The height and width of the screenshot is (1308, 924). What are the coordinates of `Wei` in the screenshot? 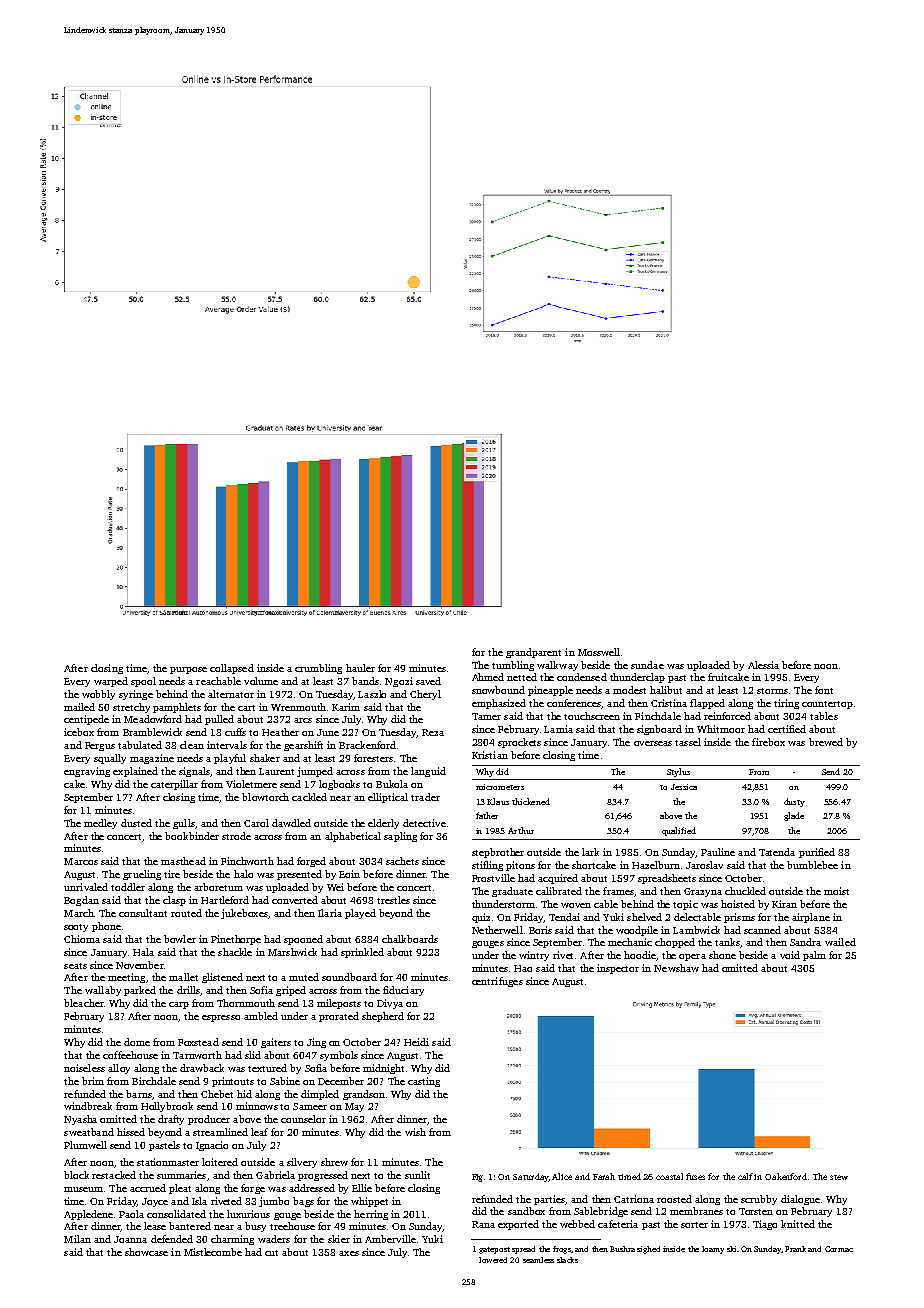 It's located at (335, 887).
